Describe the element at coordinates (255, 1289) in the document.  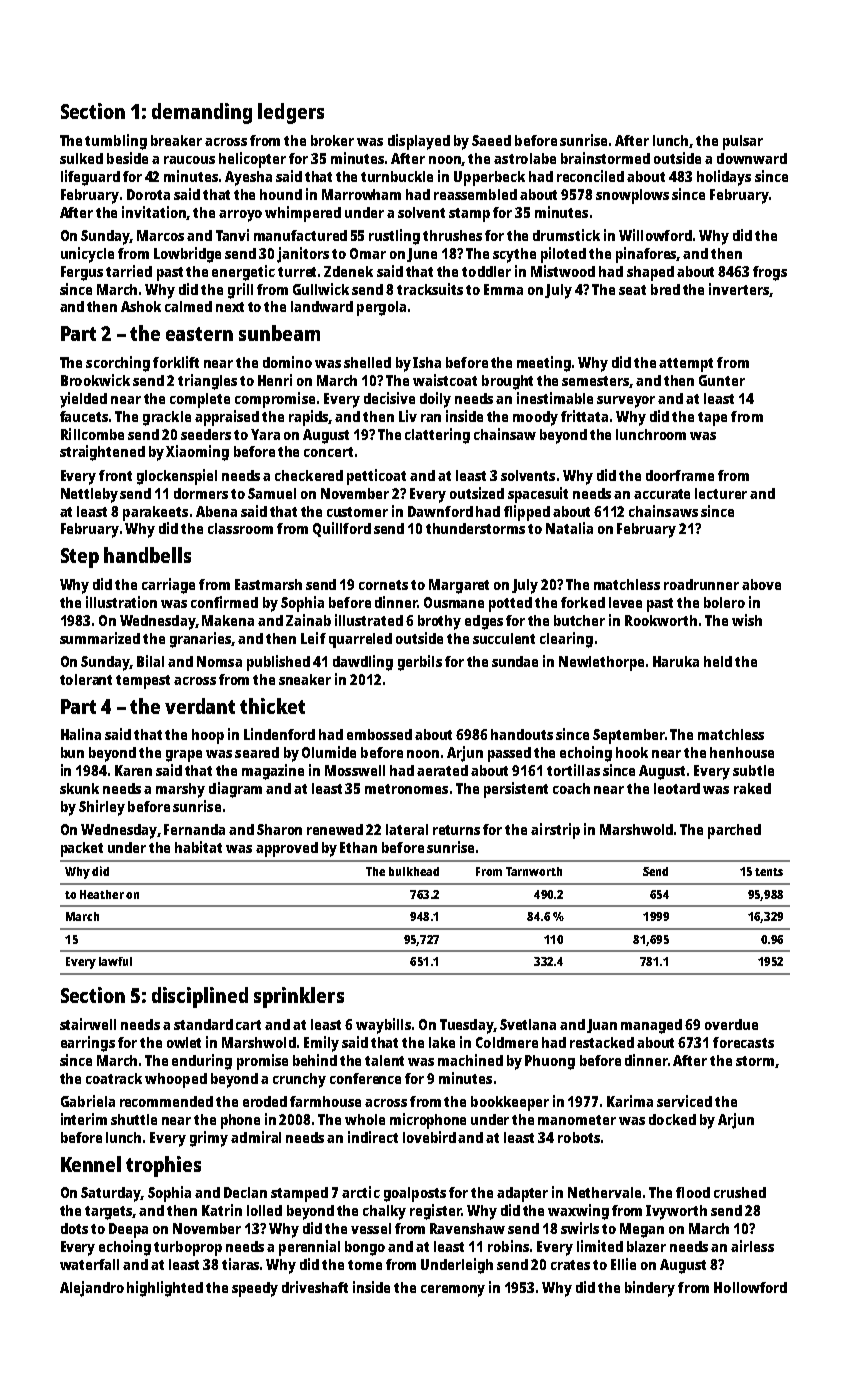
I see `speedy` at that location.
